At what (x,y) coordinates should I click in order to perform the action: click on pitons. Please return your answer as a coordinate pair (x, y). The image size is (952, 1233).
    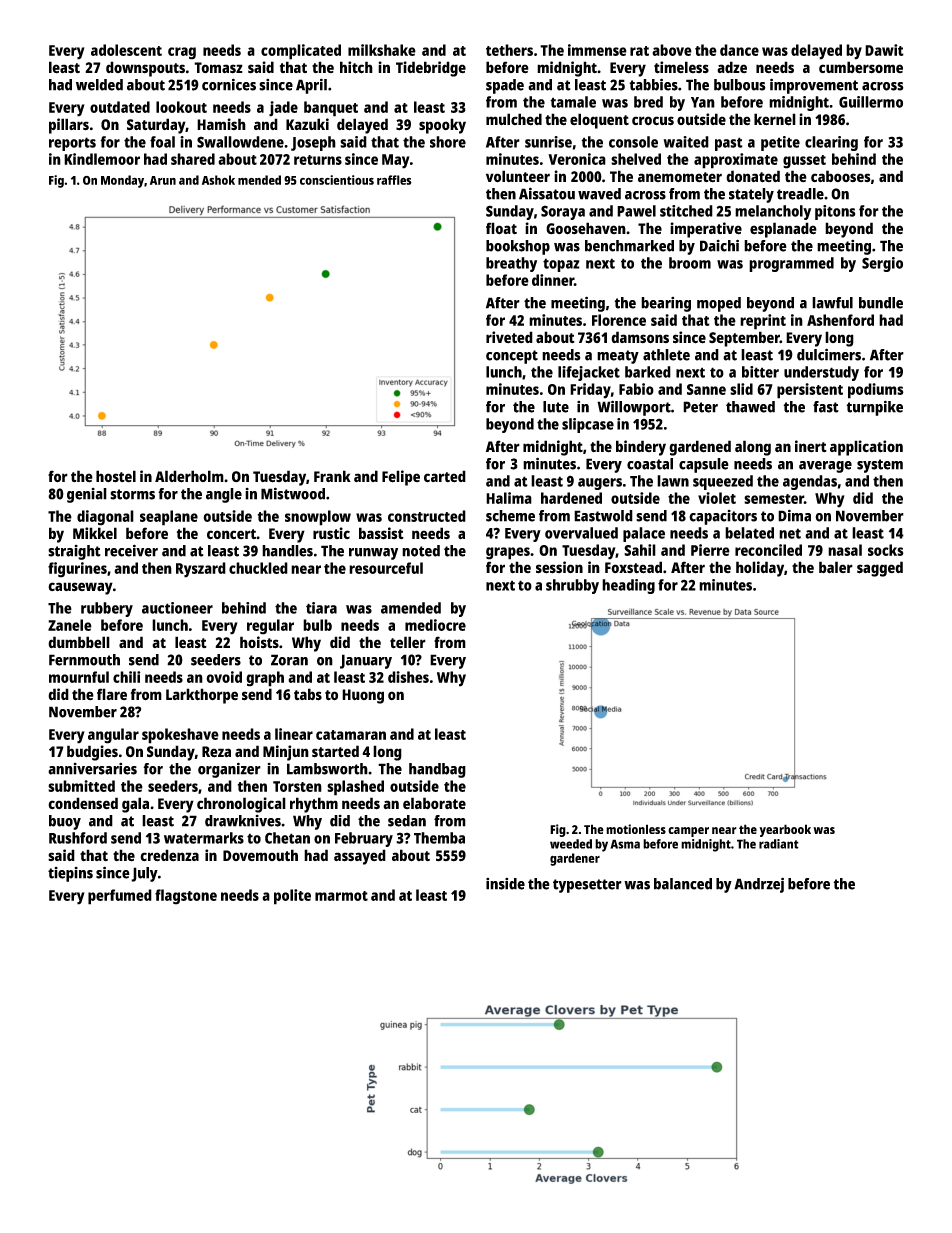
    Looking at the image, I should click on (835, 212).
